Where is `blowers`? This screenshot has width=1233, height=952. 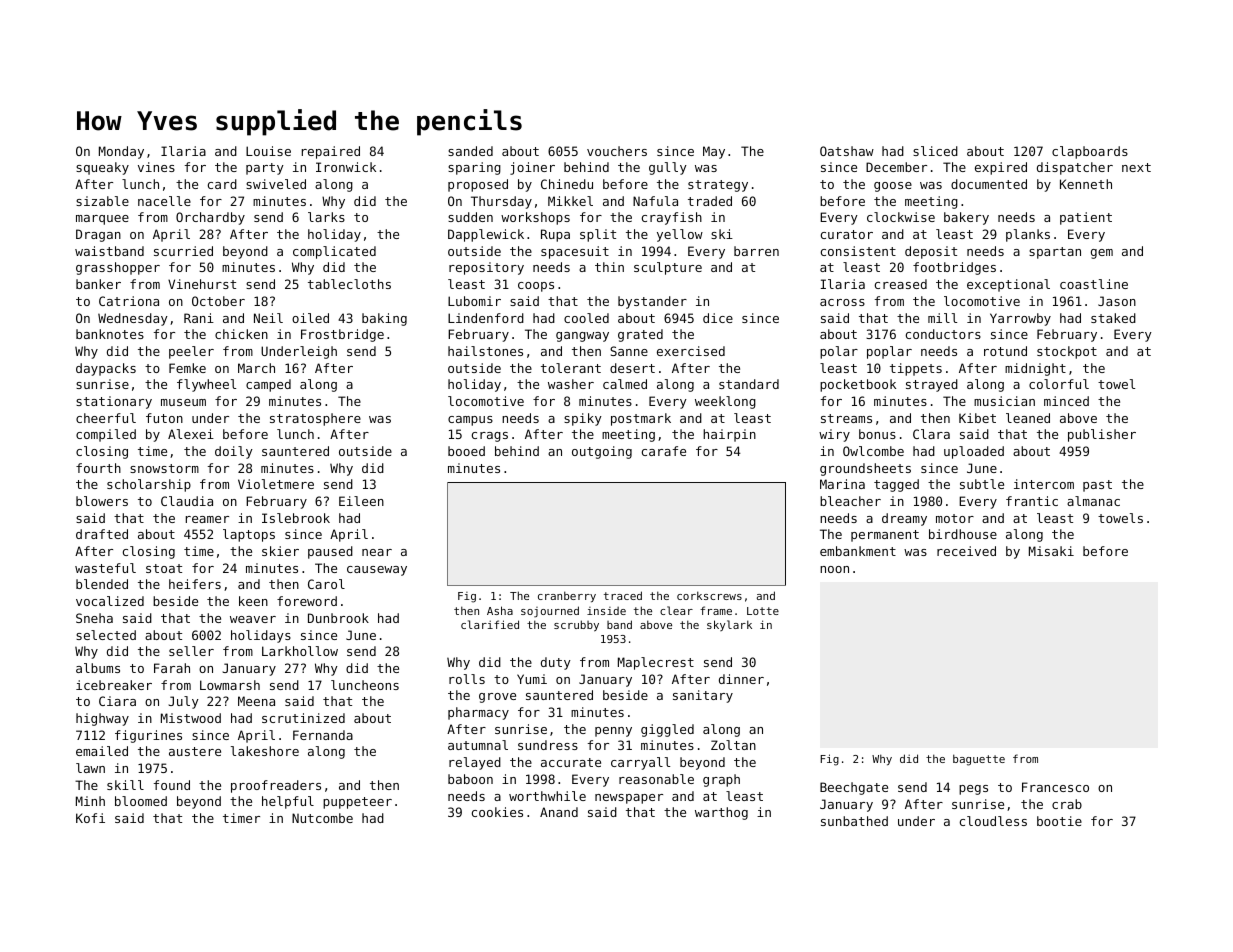 blowers is located at coordinates (102, 501).
